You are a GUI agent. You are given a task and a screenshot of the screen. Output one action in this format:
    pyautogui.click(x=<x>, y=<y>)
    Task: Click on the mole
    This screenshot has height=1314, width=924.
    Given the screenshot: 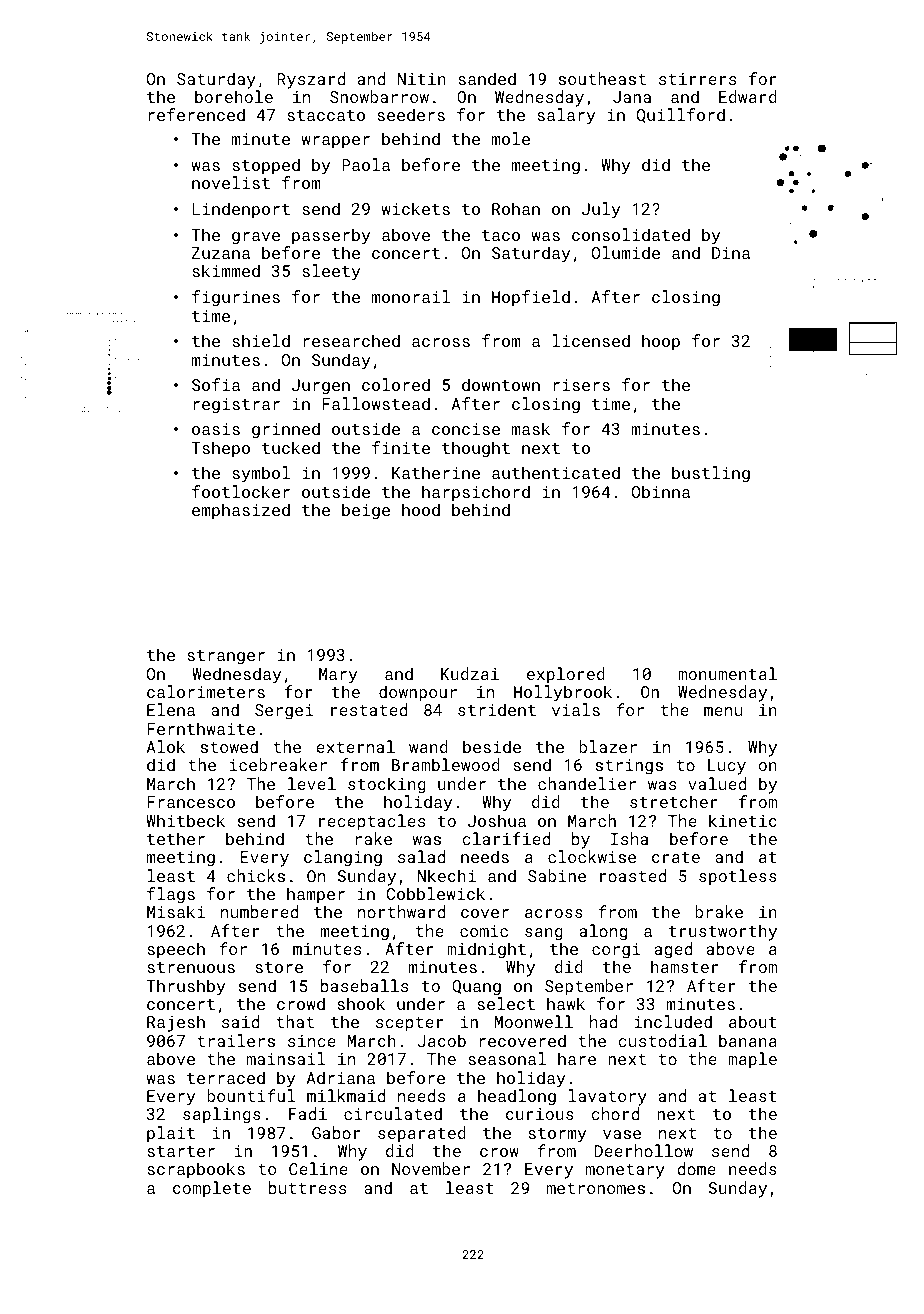 What is the action you would take?
    pyautogui.click(x=511, y=138)
